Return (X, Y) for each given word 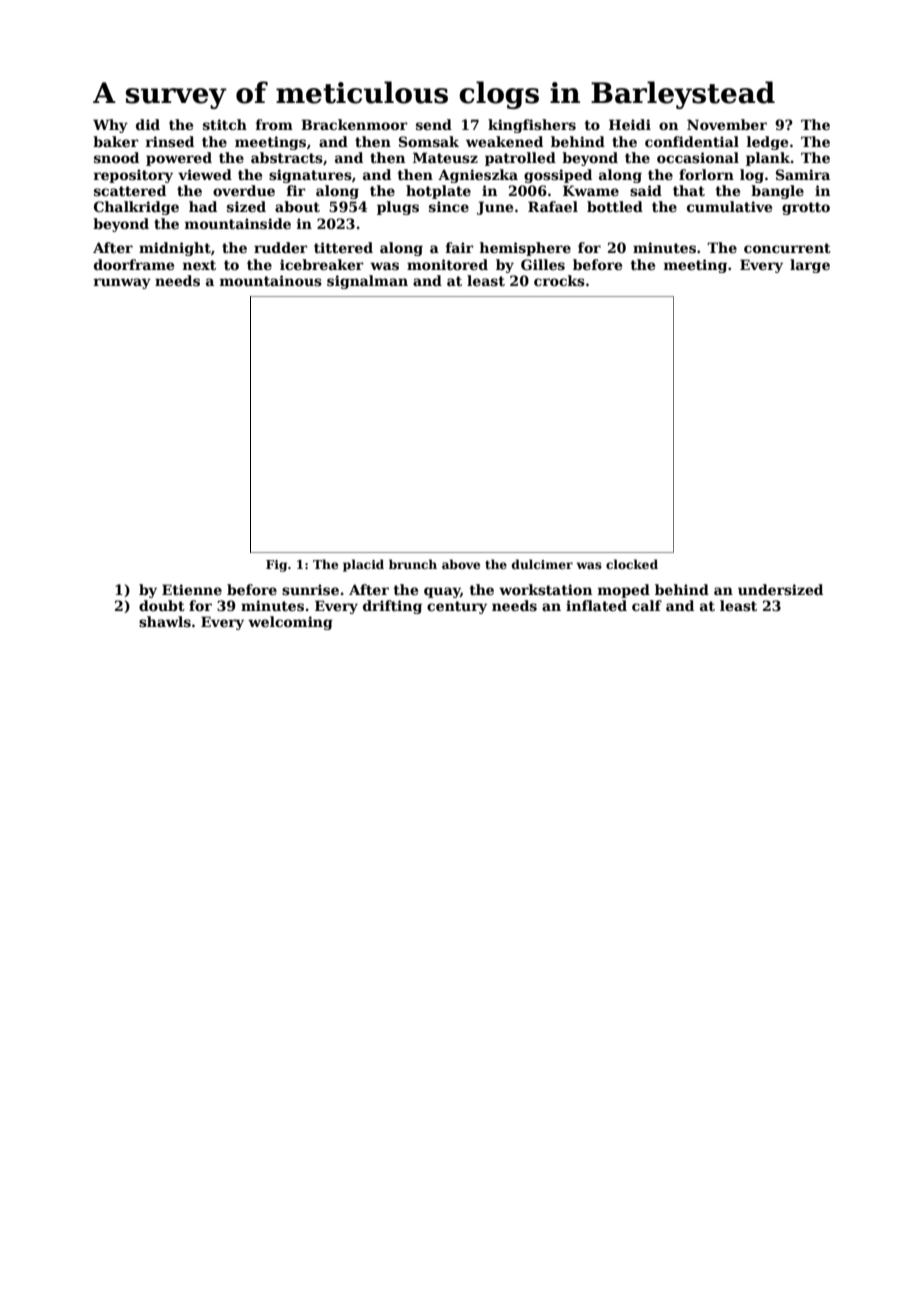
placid (363, 565)
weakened (504, 141)
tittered (343, 247)
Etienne (192, 589)
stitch (225, 124)
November (727, 124)
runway (122, 283)
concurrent (787, 248)
